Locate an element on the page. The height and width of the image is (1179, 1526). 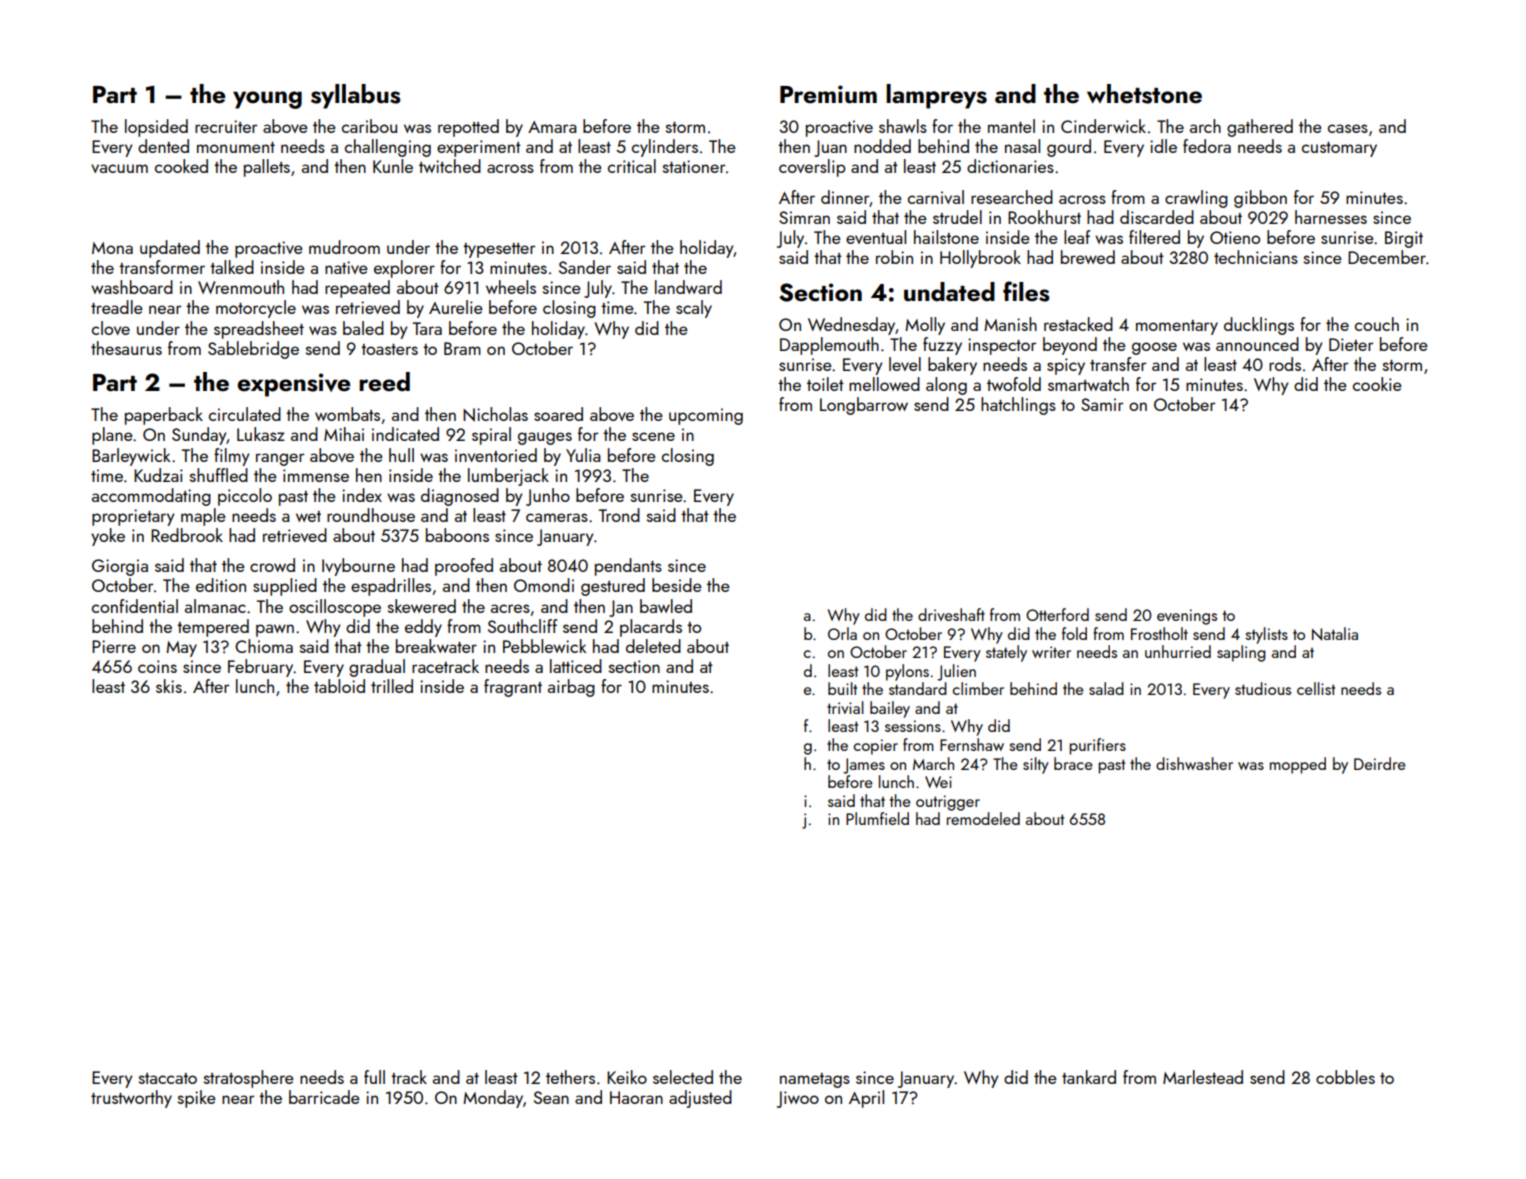
Orla is located at coordinates (842, 633).
